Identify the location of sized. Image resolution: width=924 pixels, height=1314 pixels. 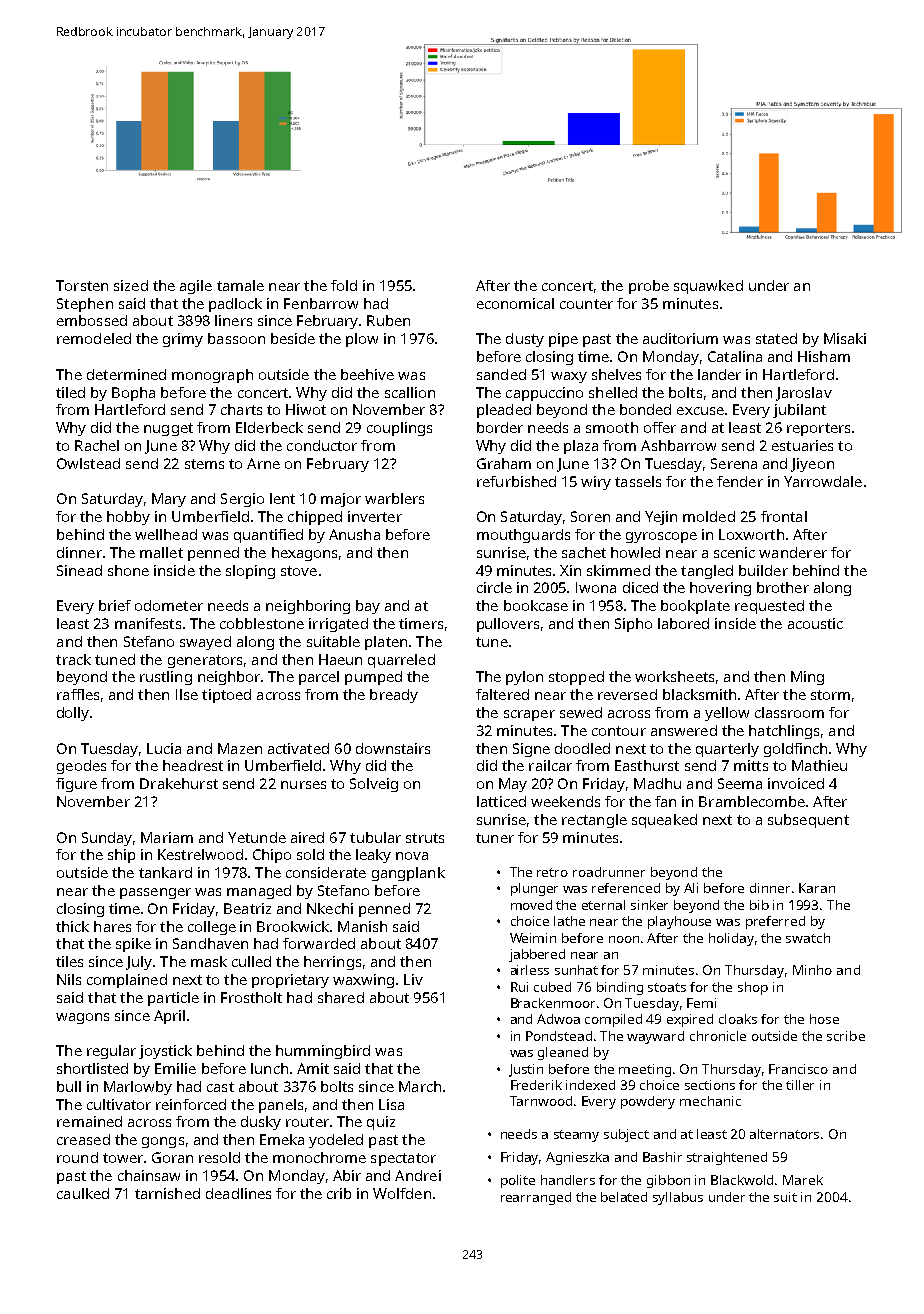
(131, 285).
